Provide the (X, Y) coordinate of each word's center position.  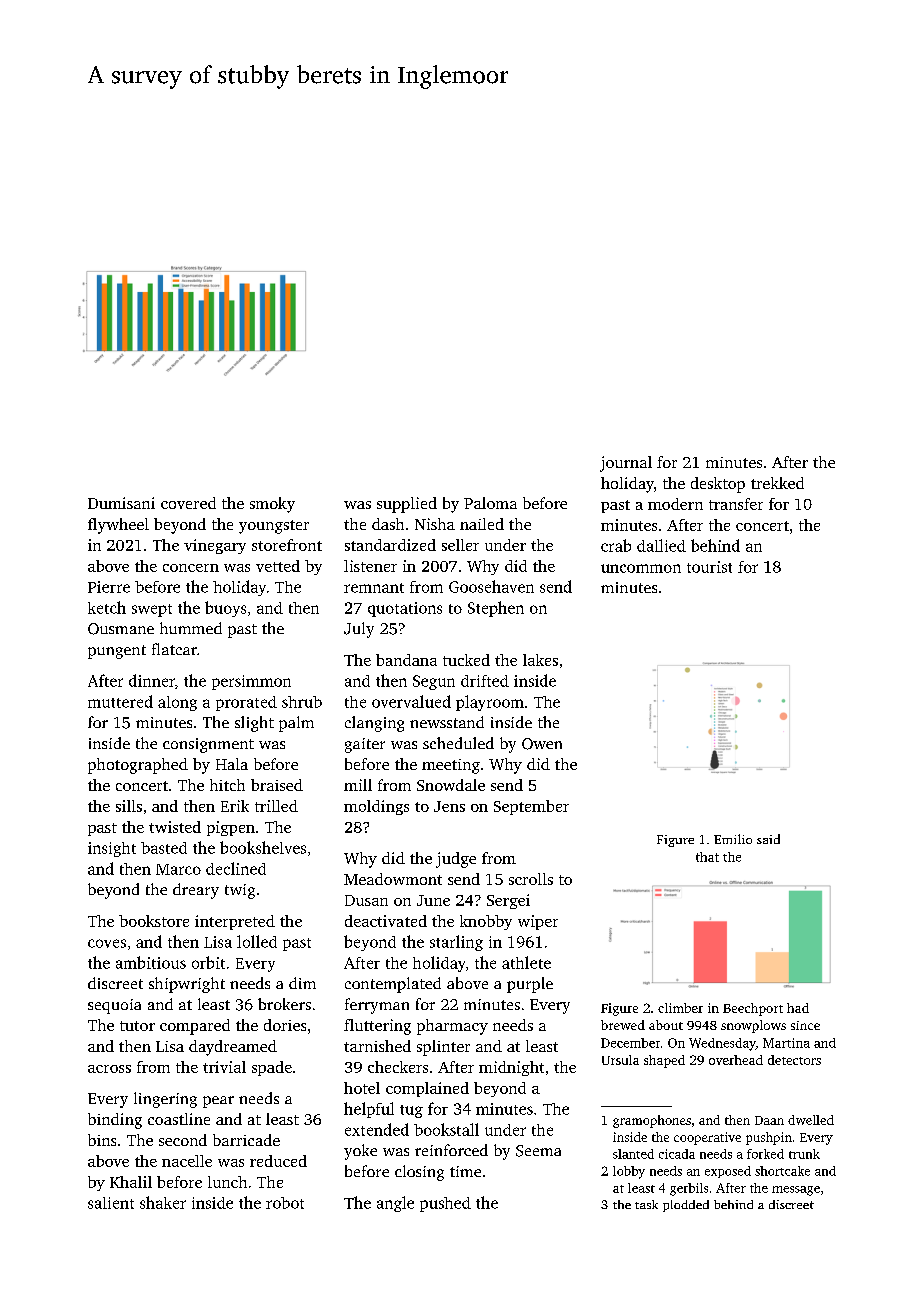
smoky (272, 505)
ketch (107, 607)
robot (285, 1203)
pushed (445, 1204)
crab (616, 545)
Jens (449, 806)
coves (107, 943)
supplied (407, 505)
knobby (486, 922)
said (768, 839)
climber (680, 1008)
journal (626, 464)
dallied (661, 545)
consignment (208, 745)
